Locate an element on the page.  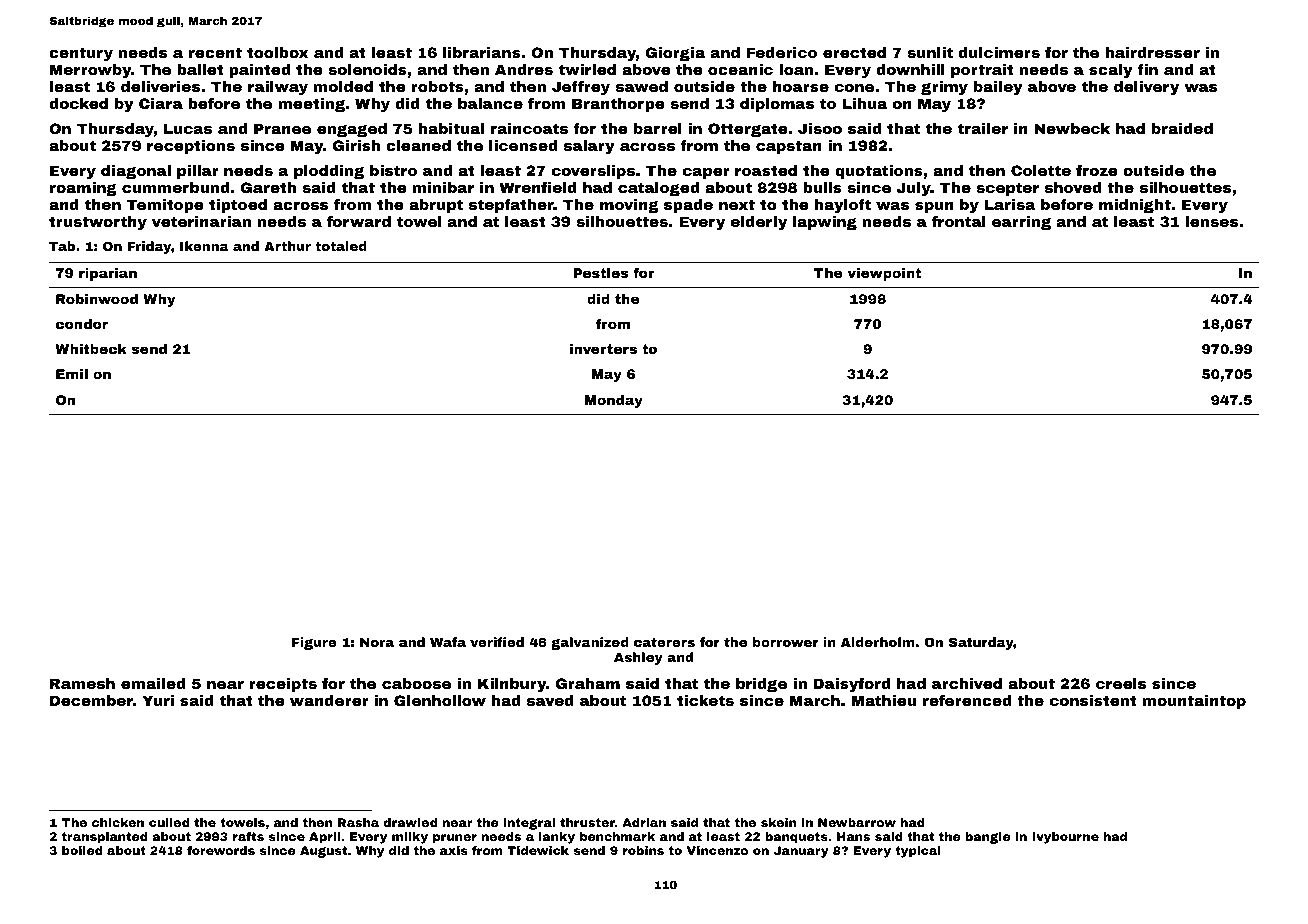
inverters is located at coordinates (603, 349).
